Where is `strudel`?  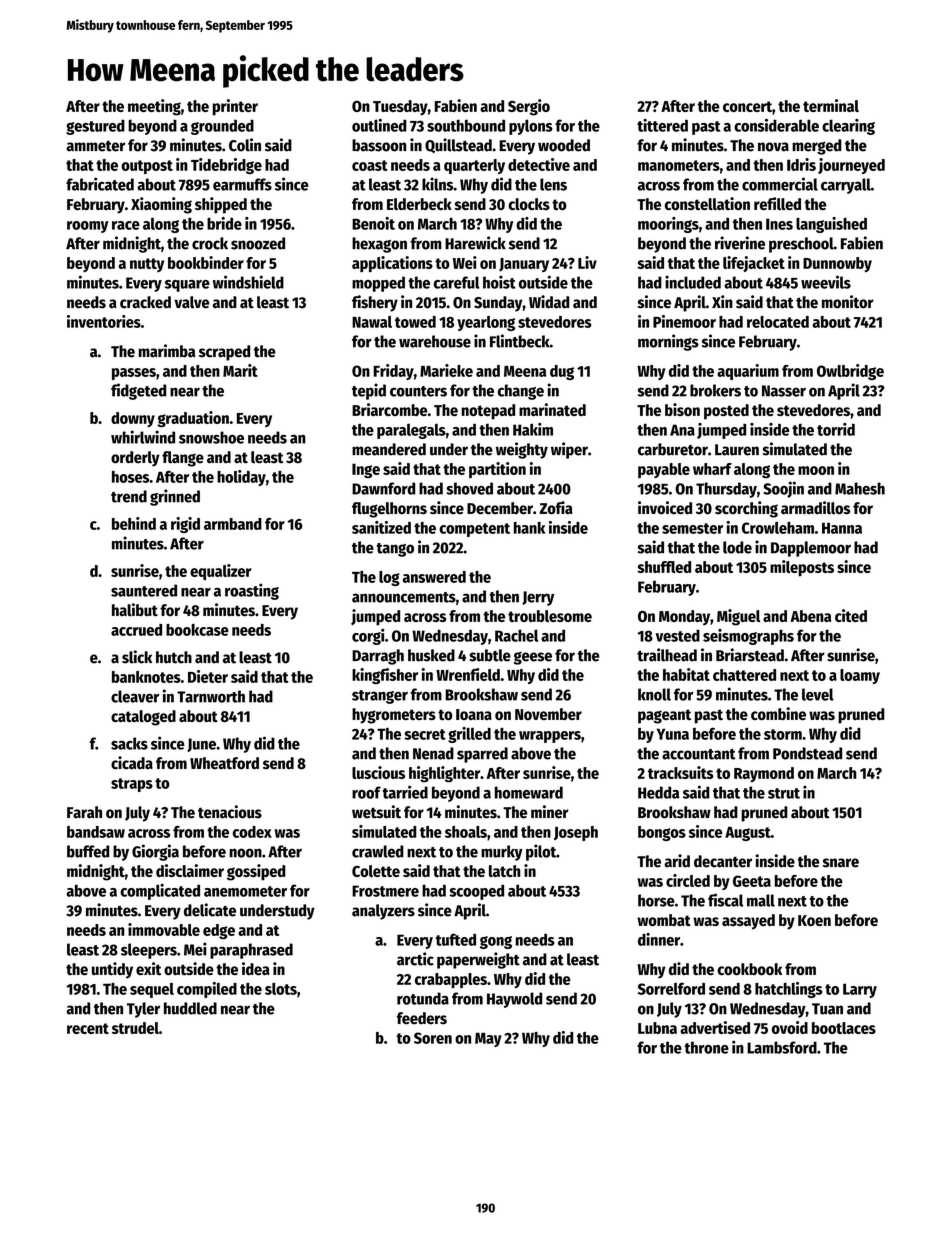
strudel is located at coordinates (135, 1028).
